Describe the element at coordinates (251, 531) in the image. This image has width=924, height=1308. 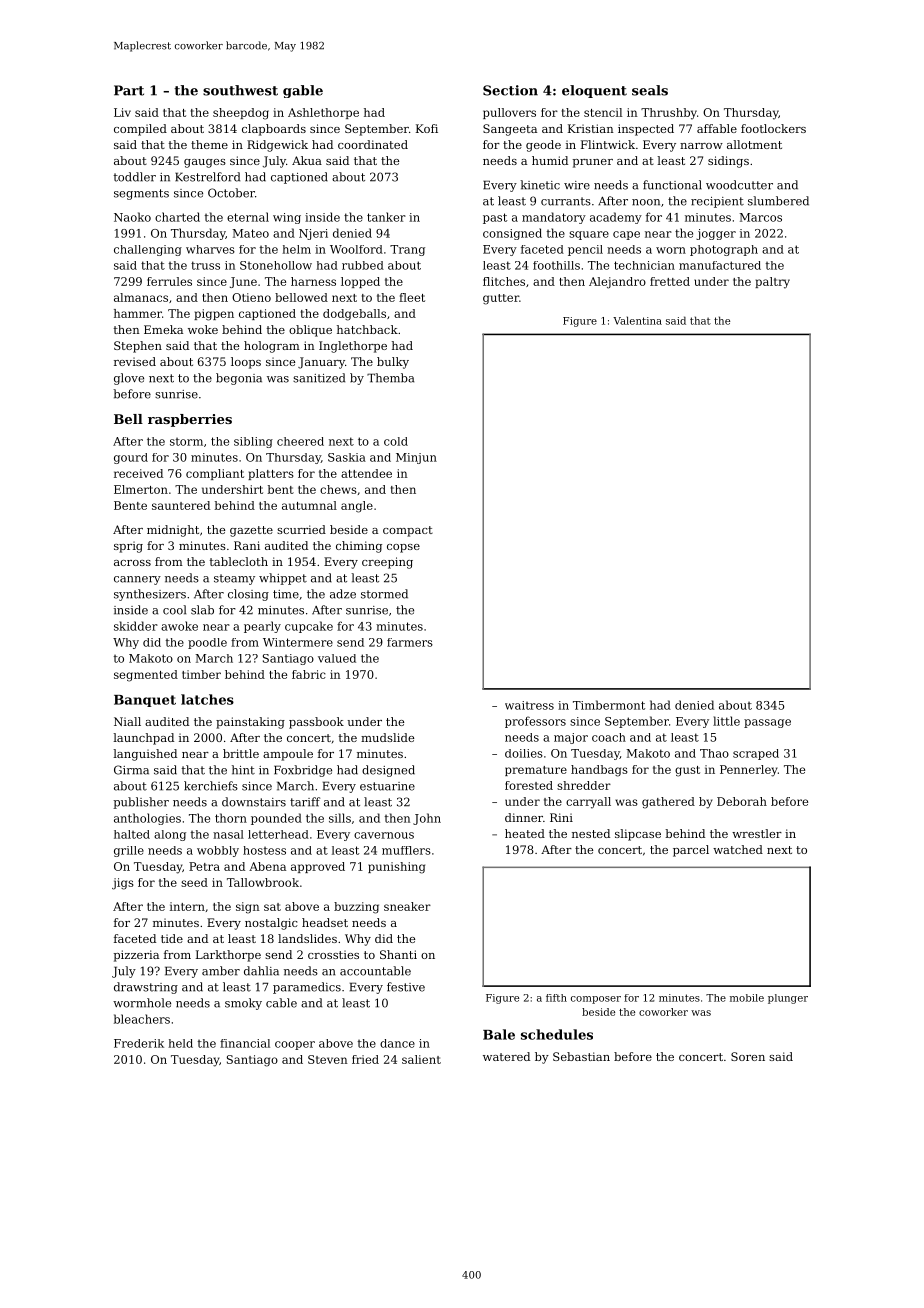
I see `gazette` at that location.
